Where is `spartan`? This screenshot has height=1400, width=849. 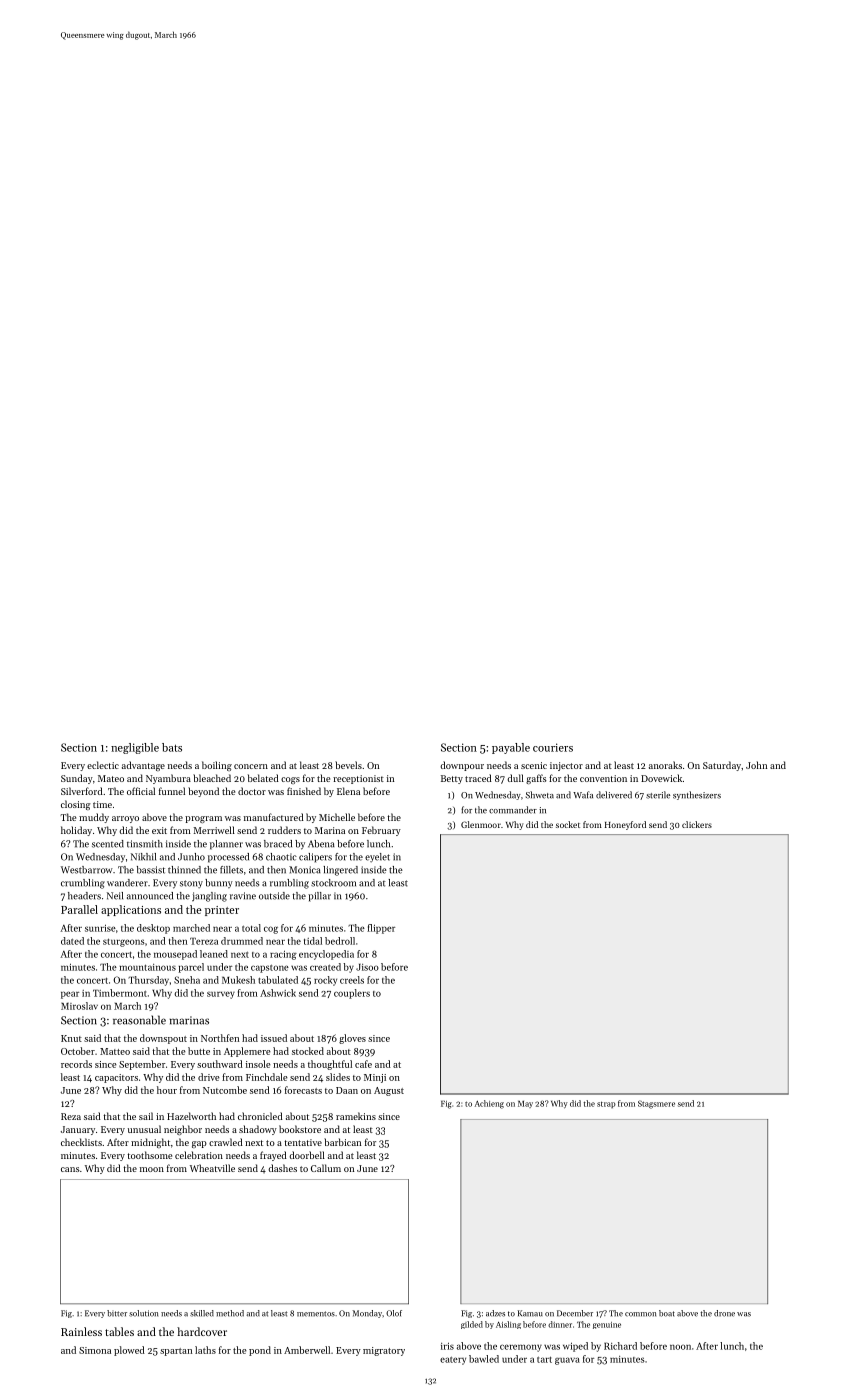
spartan is located at coordinates (176, 1352).
